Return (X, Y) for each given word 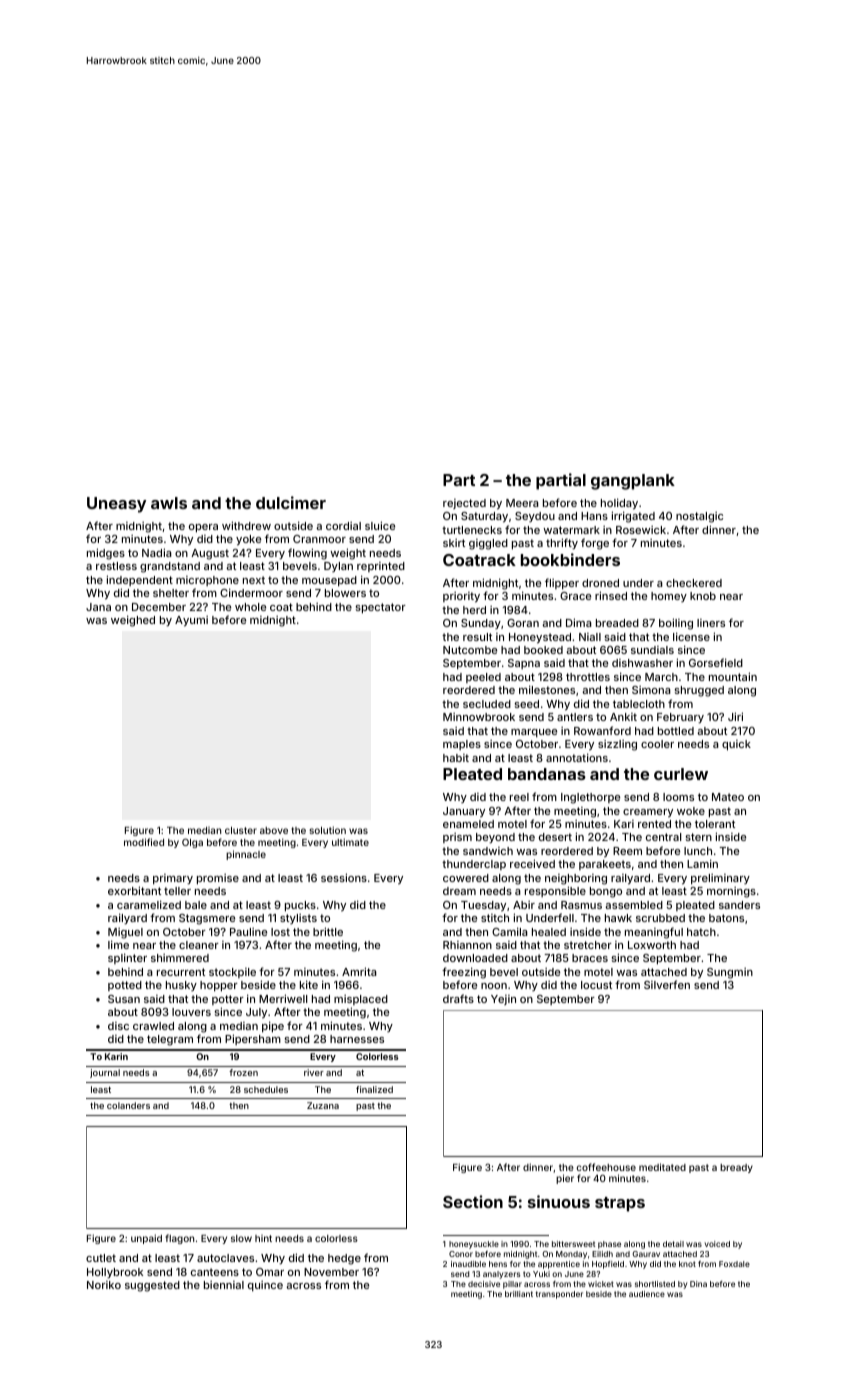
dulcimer (291, 502)
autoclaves (225, 1258)
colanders (128, 1105)
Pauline (248, 931)
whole (250, 607)
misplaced (361, 999)
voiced (717, 1244)
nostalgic (699, 517)
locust (596, 985)
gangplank (633, 482)
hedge (344, 1259)
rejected (464, 504)
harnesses (357, 1039)
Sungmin (730, 973)
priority (461, 597)
